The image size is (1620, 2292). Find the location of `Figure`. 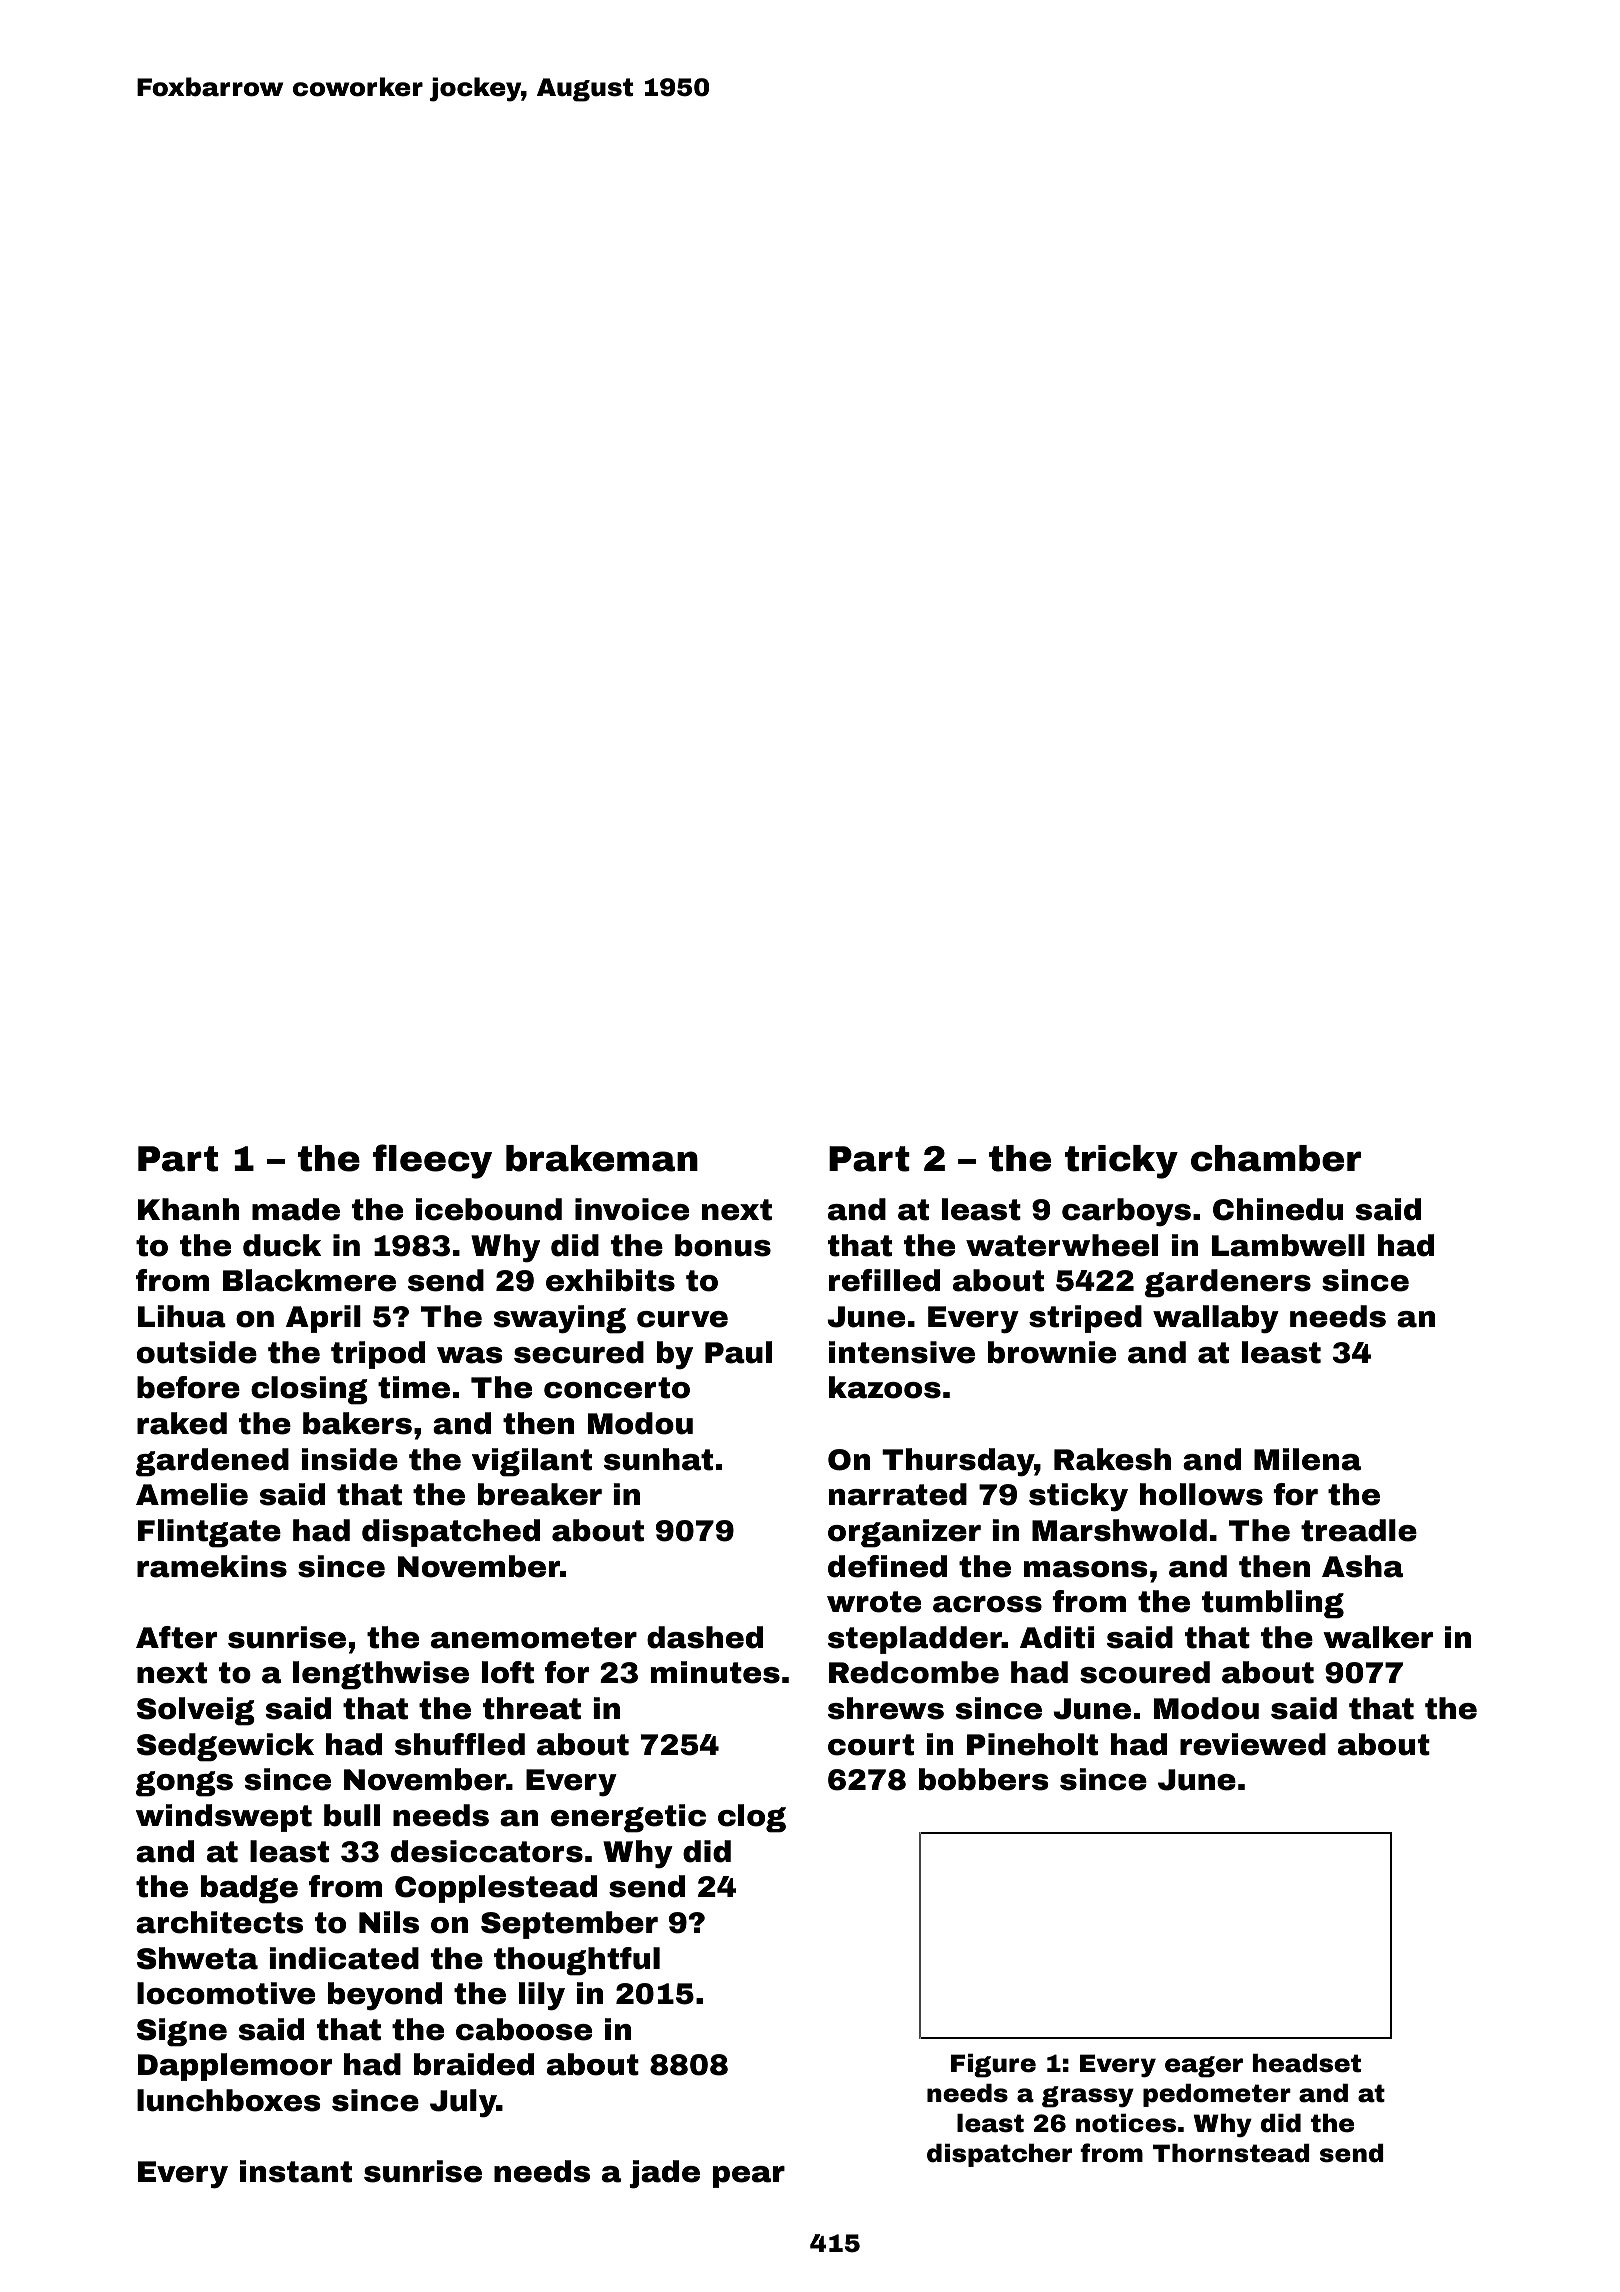

Figure is located at coordinates (993, 2066).
